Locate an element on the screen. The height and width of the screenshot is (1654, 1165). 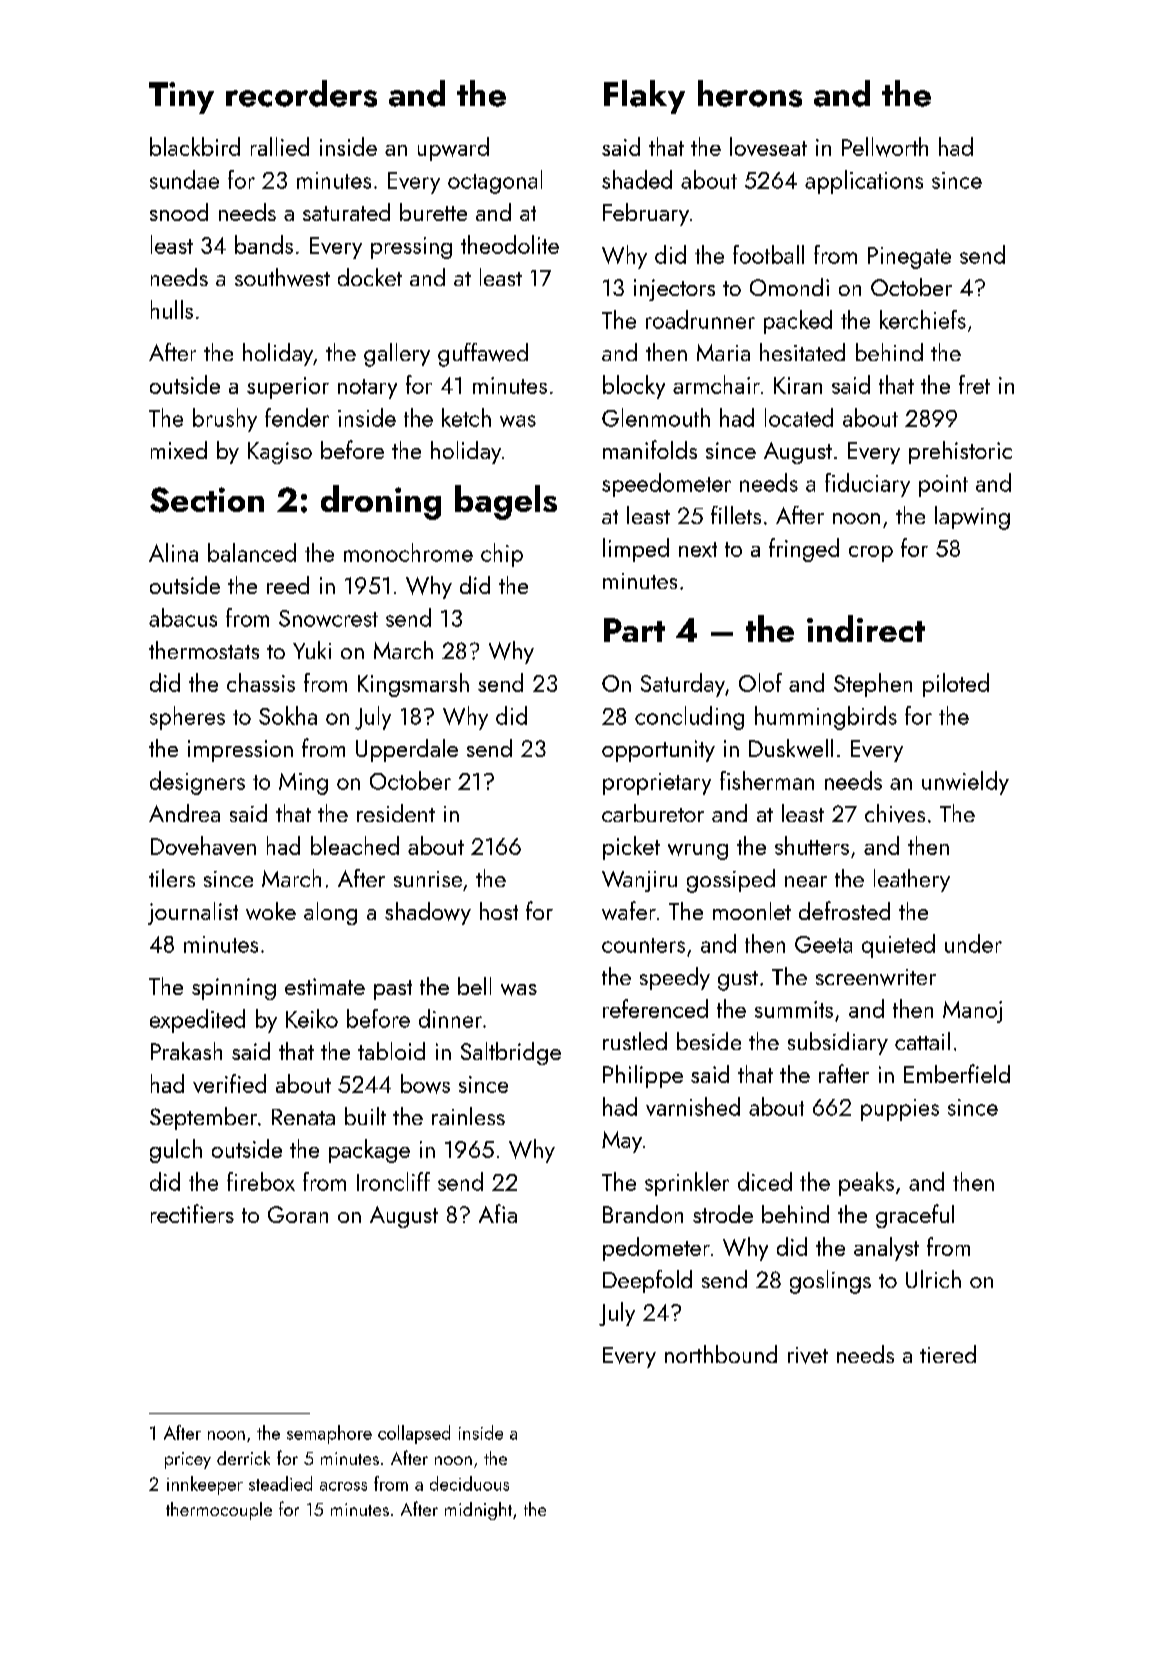
Upperdale is located at coordinates (407, 750).
